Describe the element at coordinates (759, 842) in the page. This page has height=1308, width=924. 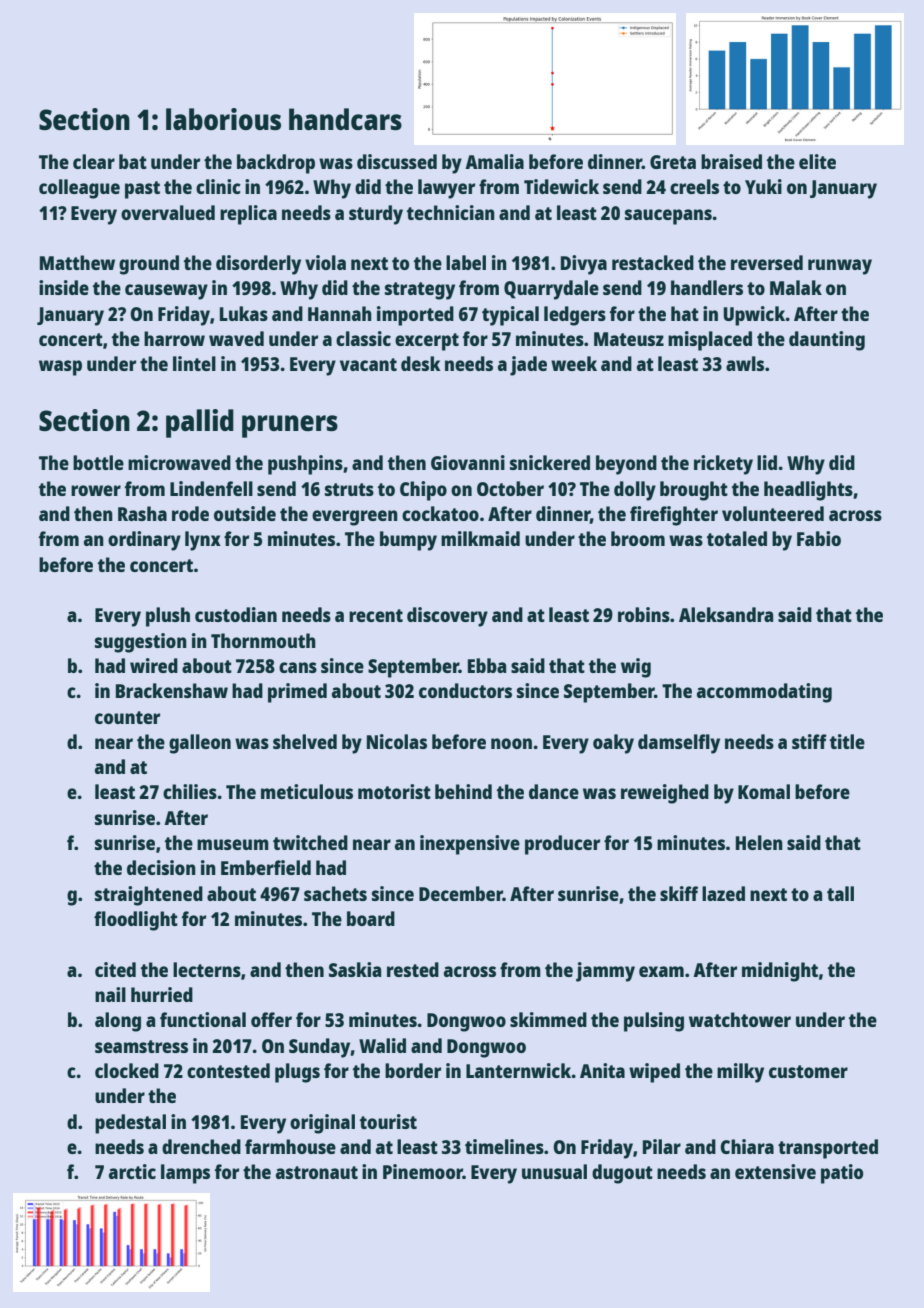
I see `Helen` at that location.
